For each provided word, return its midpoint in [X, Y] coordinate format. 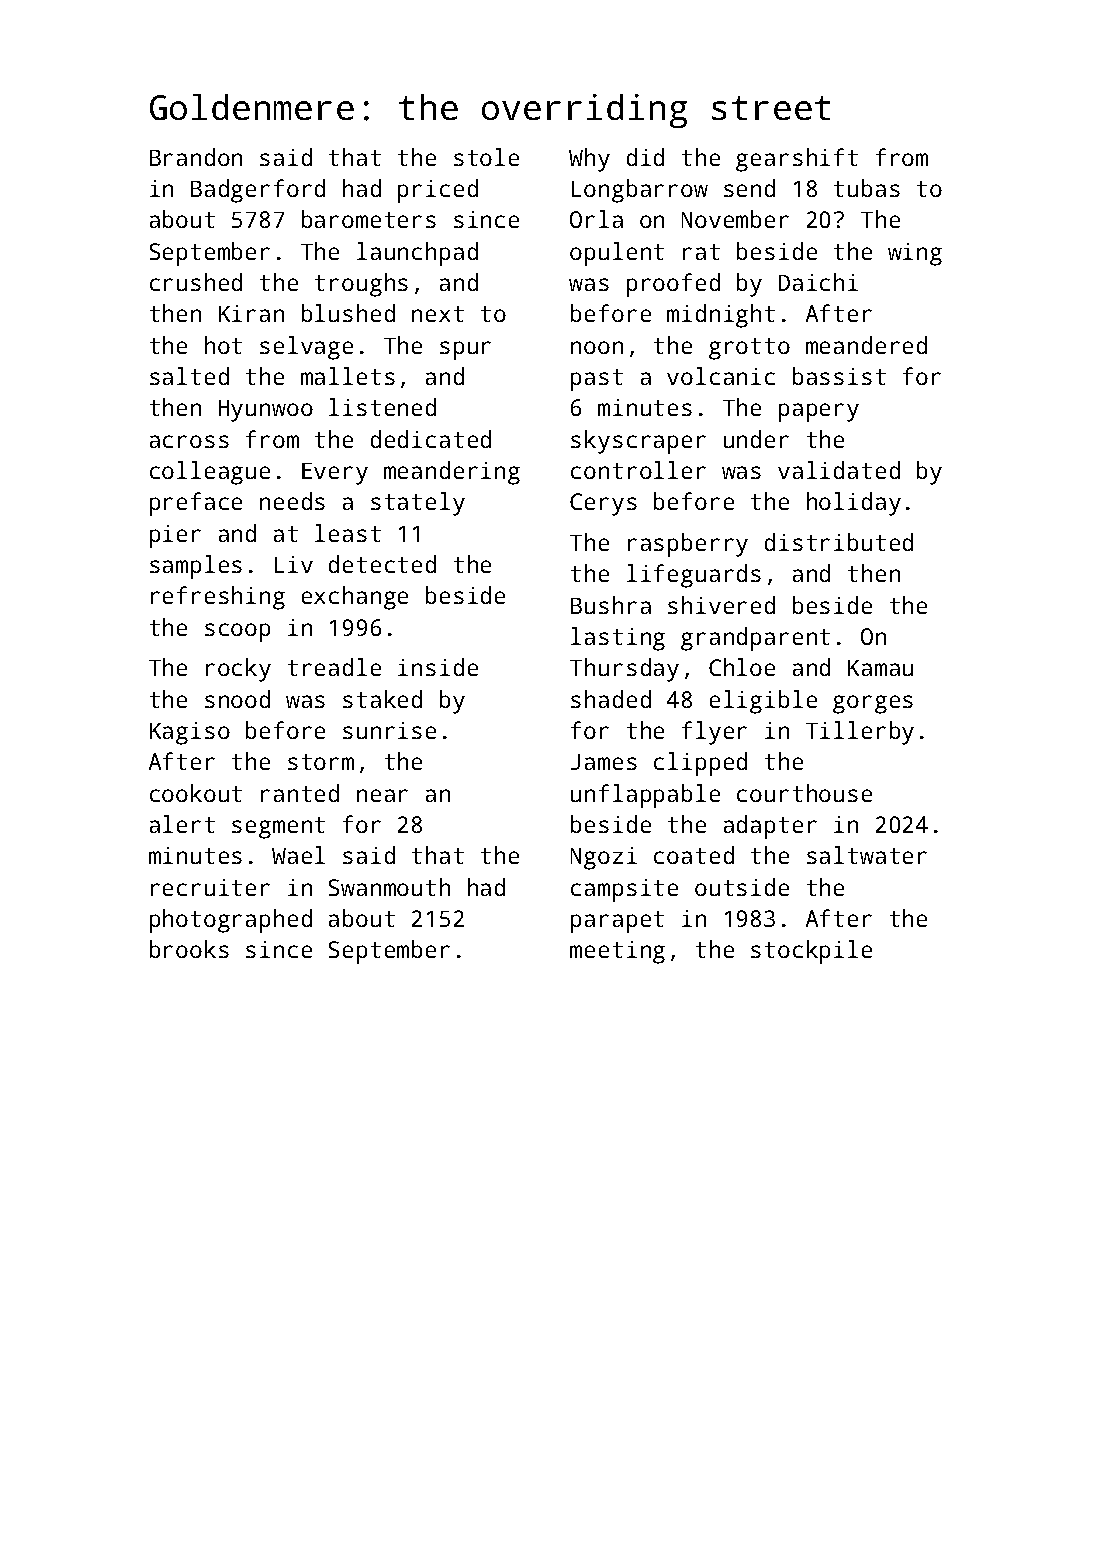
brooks [189, 949]
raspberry [688, 545]
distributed [839, 542]
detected [382, 564]
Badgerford [258, 191]
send [749, 188]
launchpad [417, 254]
